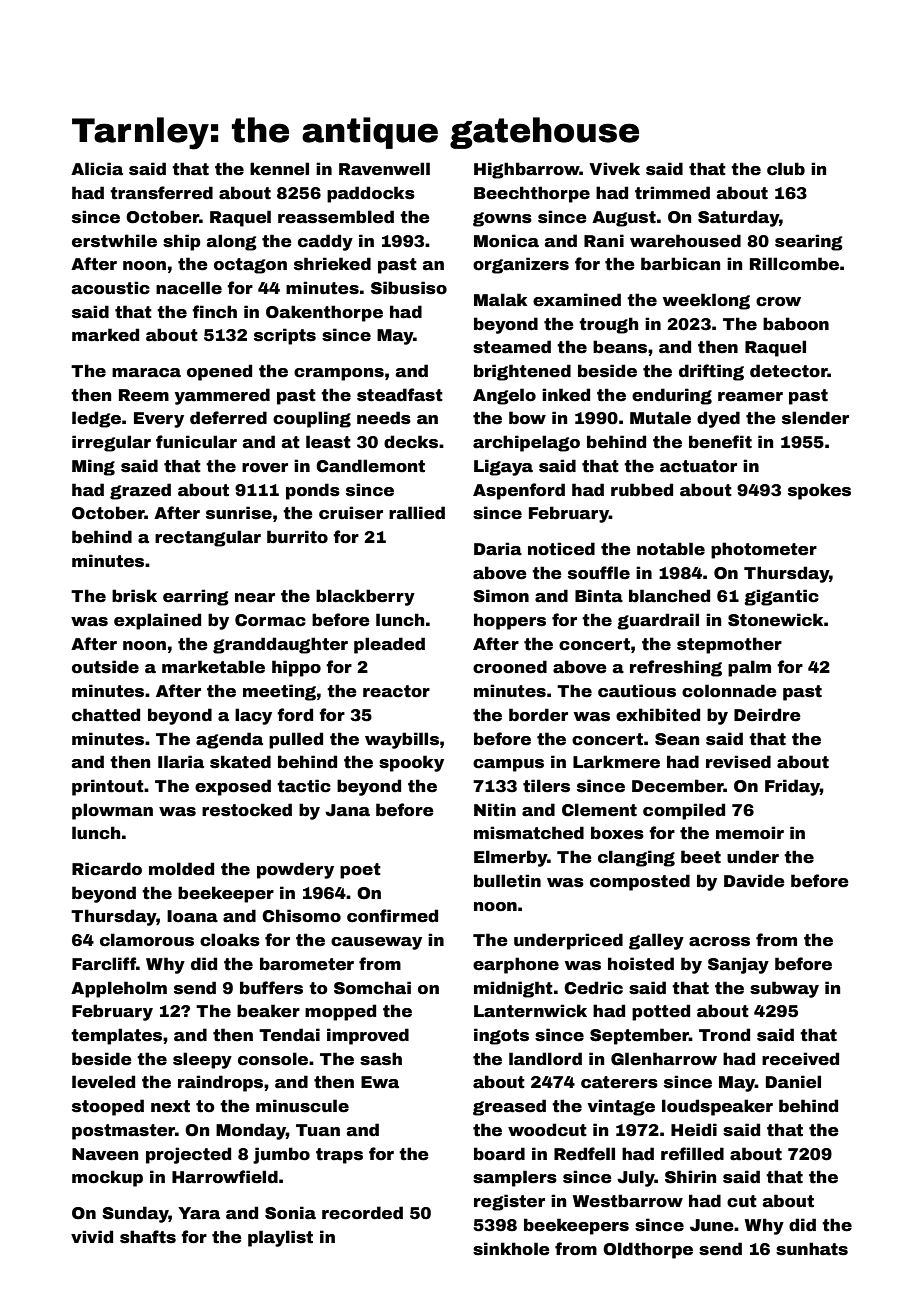 The height and width of the screenshot is (1308, 924). I want to click on revised, so click(738, 762).
